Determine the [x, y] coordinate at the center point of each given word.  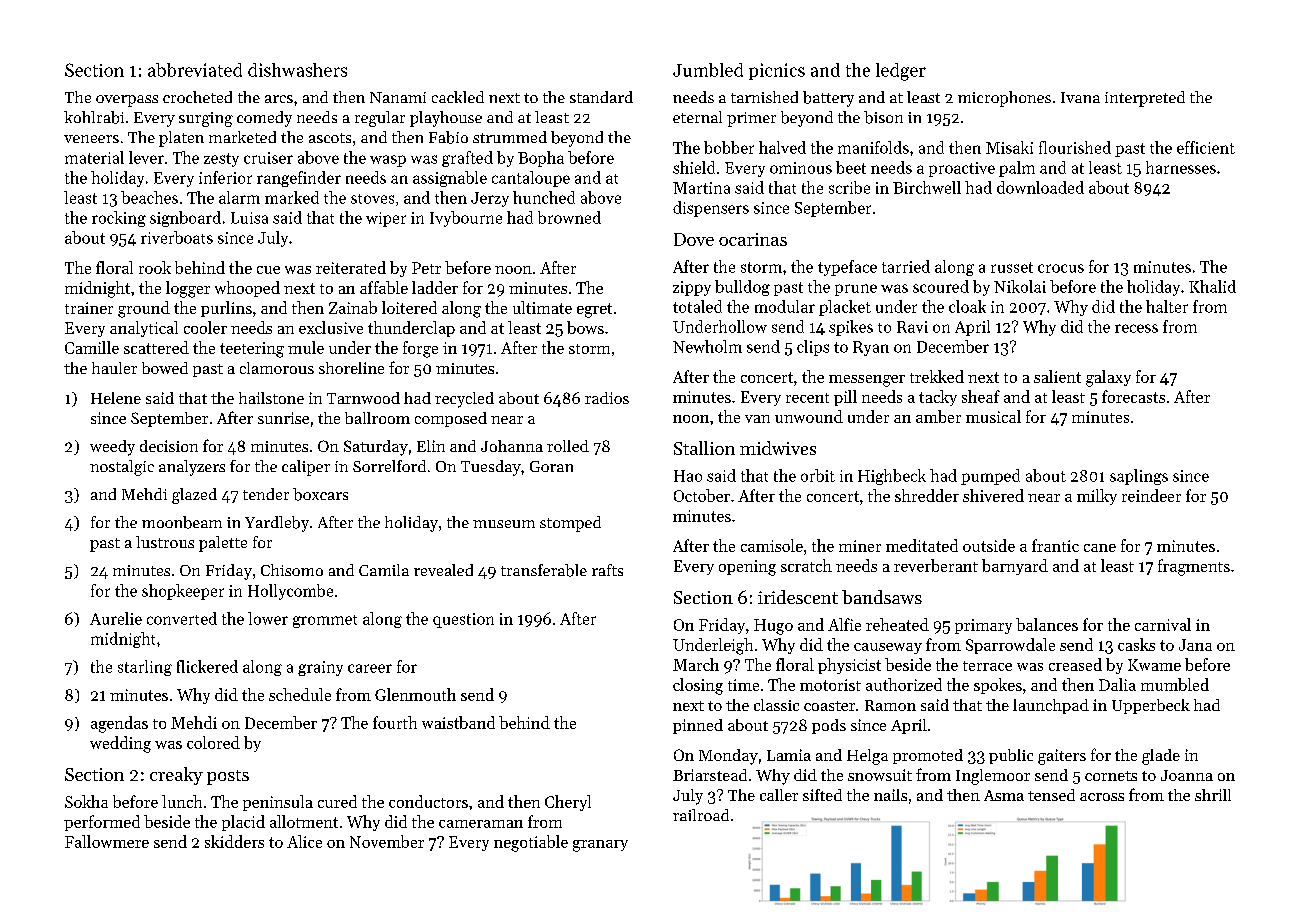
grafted [467, 159]
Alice [304, 841]
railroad [701, 815]
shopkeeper [183, 592]
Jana [1195, 645]
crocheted [197, 97]
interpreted [1145, 99]
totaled [697, 306]
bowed [165, 368]
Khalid [1212, 286]
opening [747, 568]
